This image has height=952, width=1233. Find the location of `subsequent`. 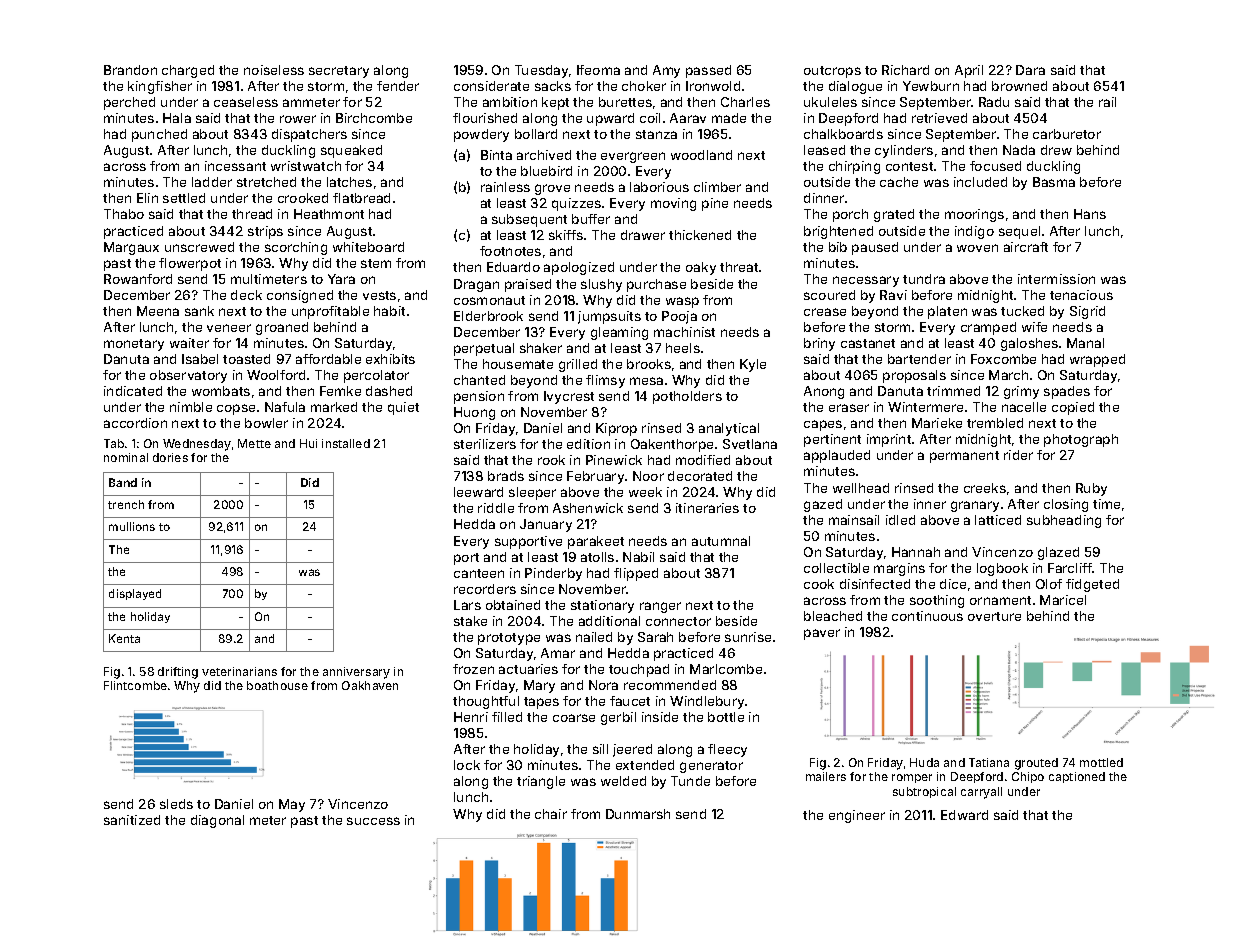

subsequent is located at coordinates (529, 220).
